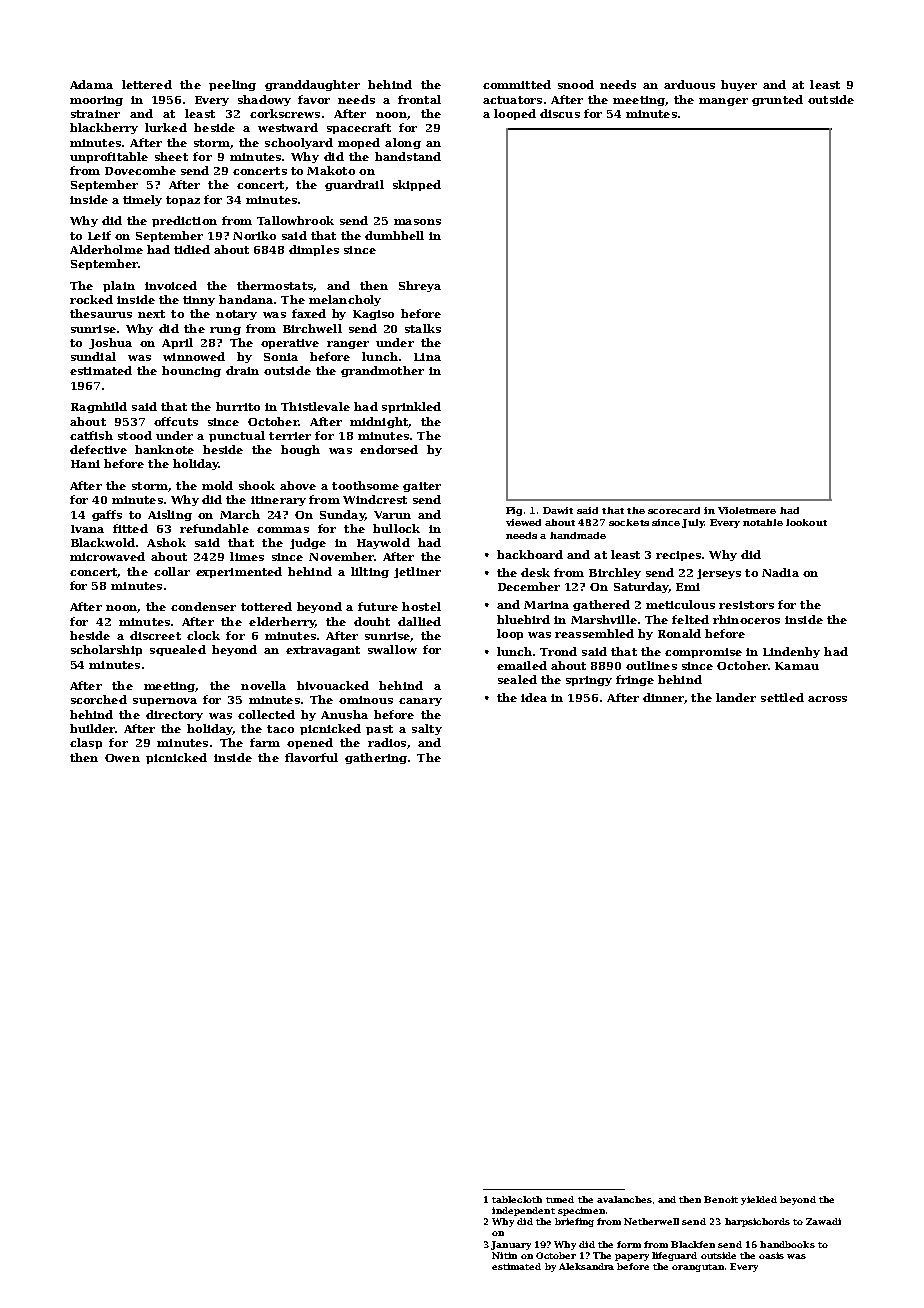 The width and height of the screenshot is (924, 1308). I want to click on gathering, so click(376, 758).
